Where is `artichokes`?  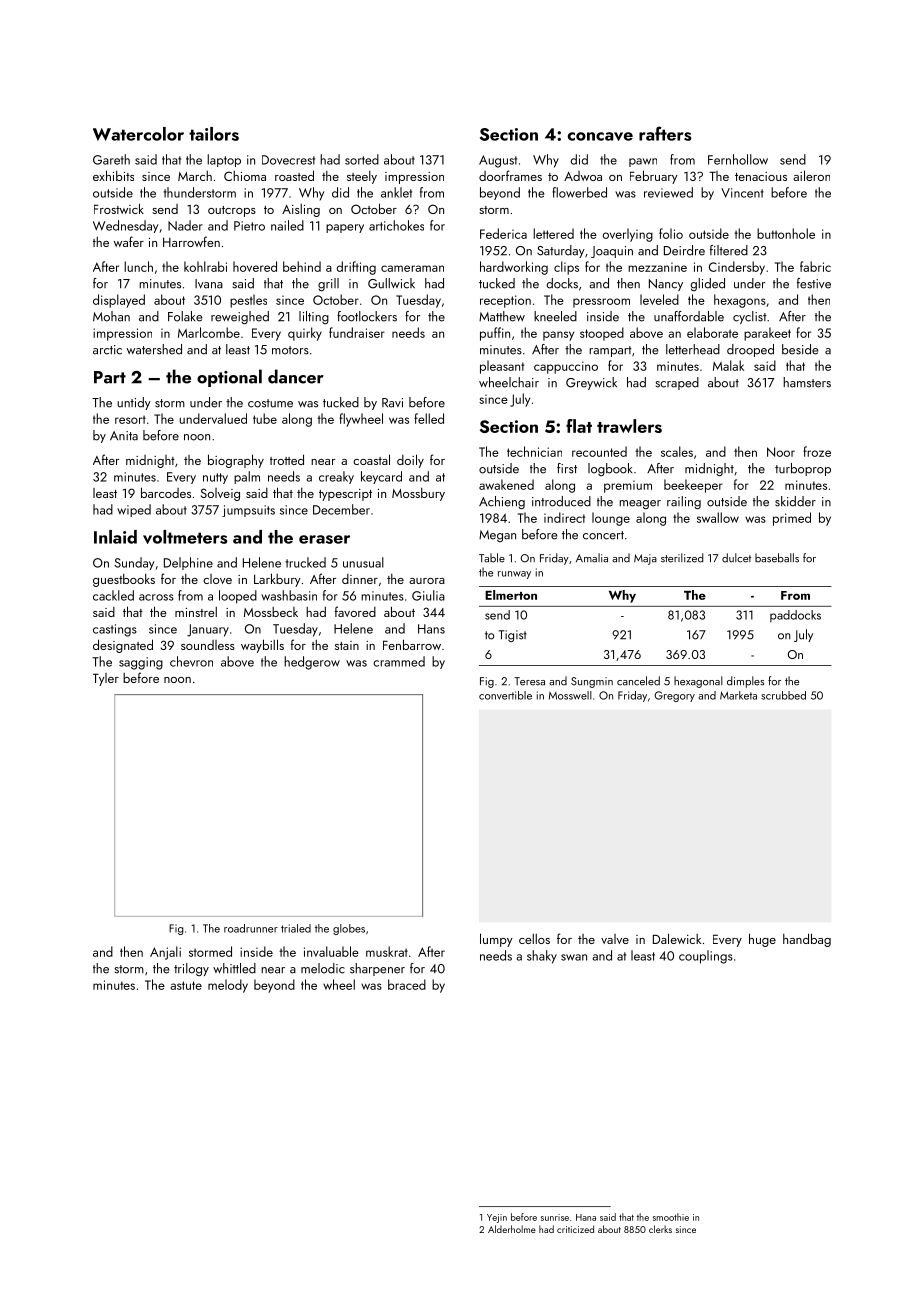
artichokes is located at coordinates (396, 225).
